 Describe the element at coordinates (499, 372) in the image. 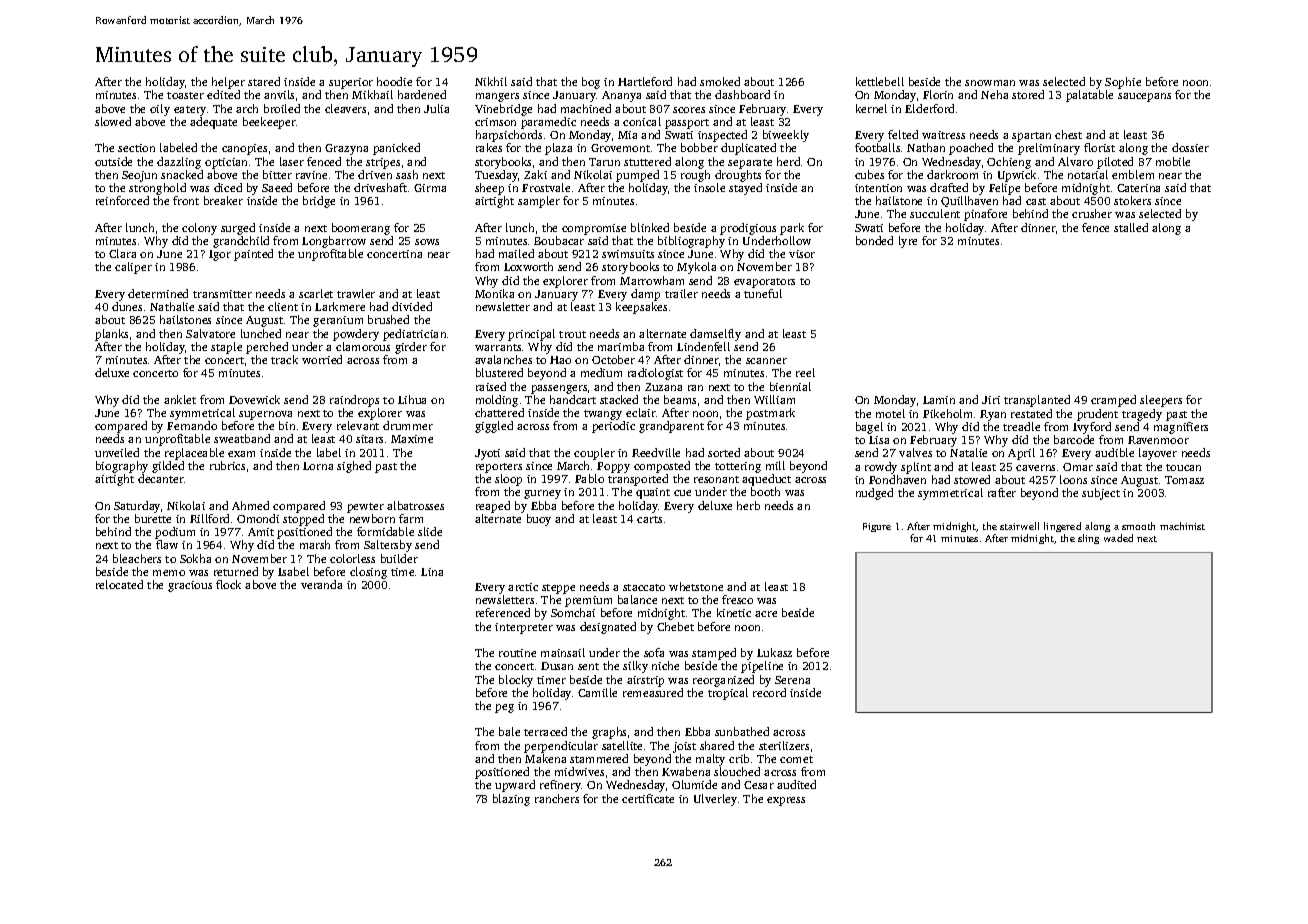

I see `blustered` at that location.
